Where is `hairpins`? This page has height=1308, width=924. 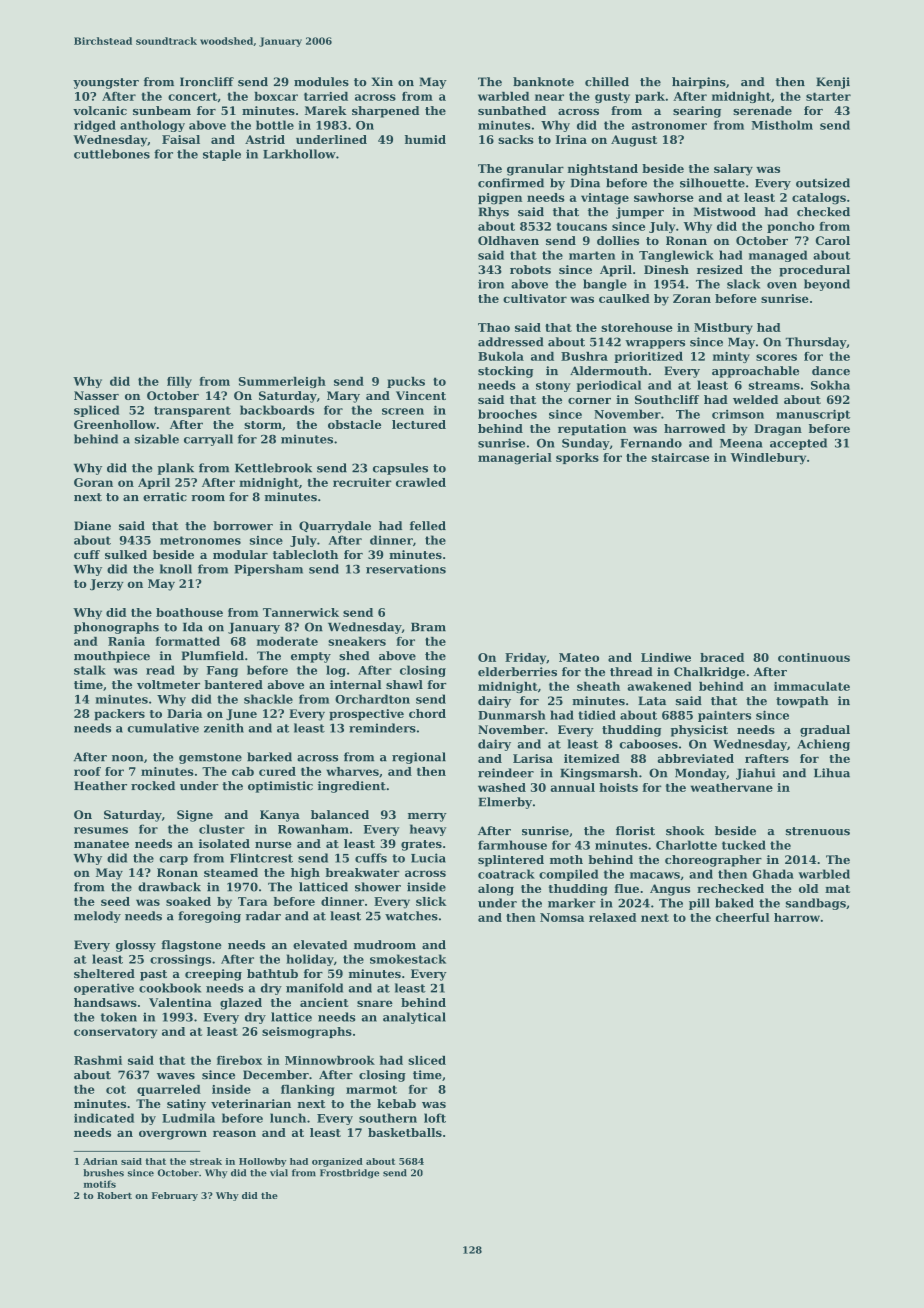 hairpins is located at coordinates (699, 83).
